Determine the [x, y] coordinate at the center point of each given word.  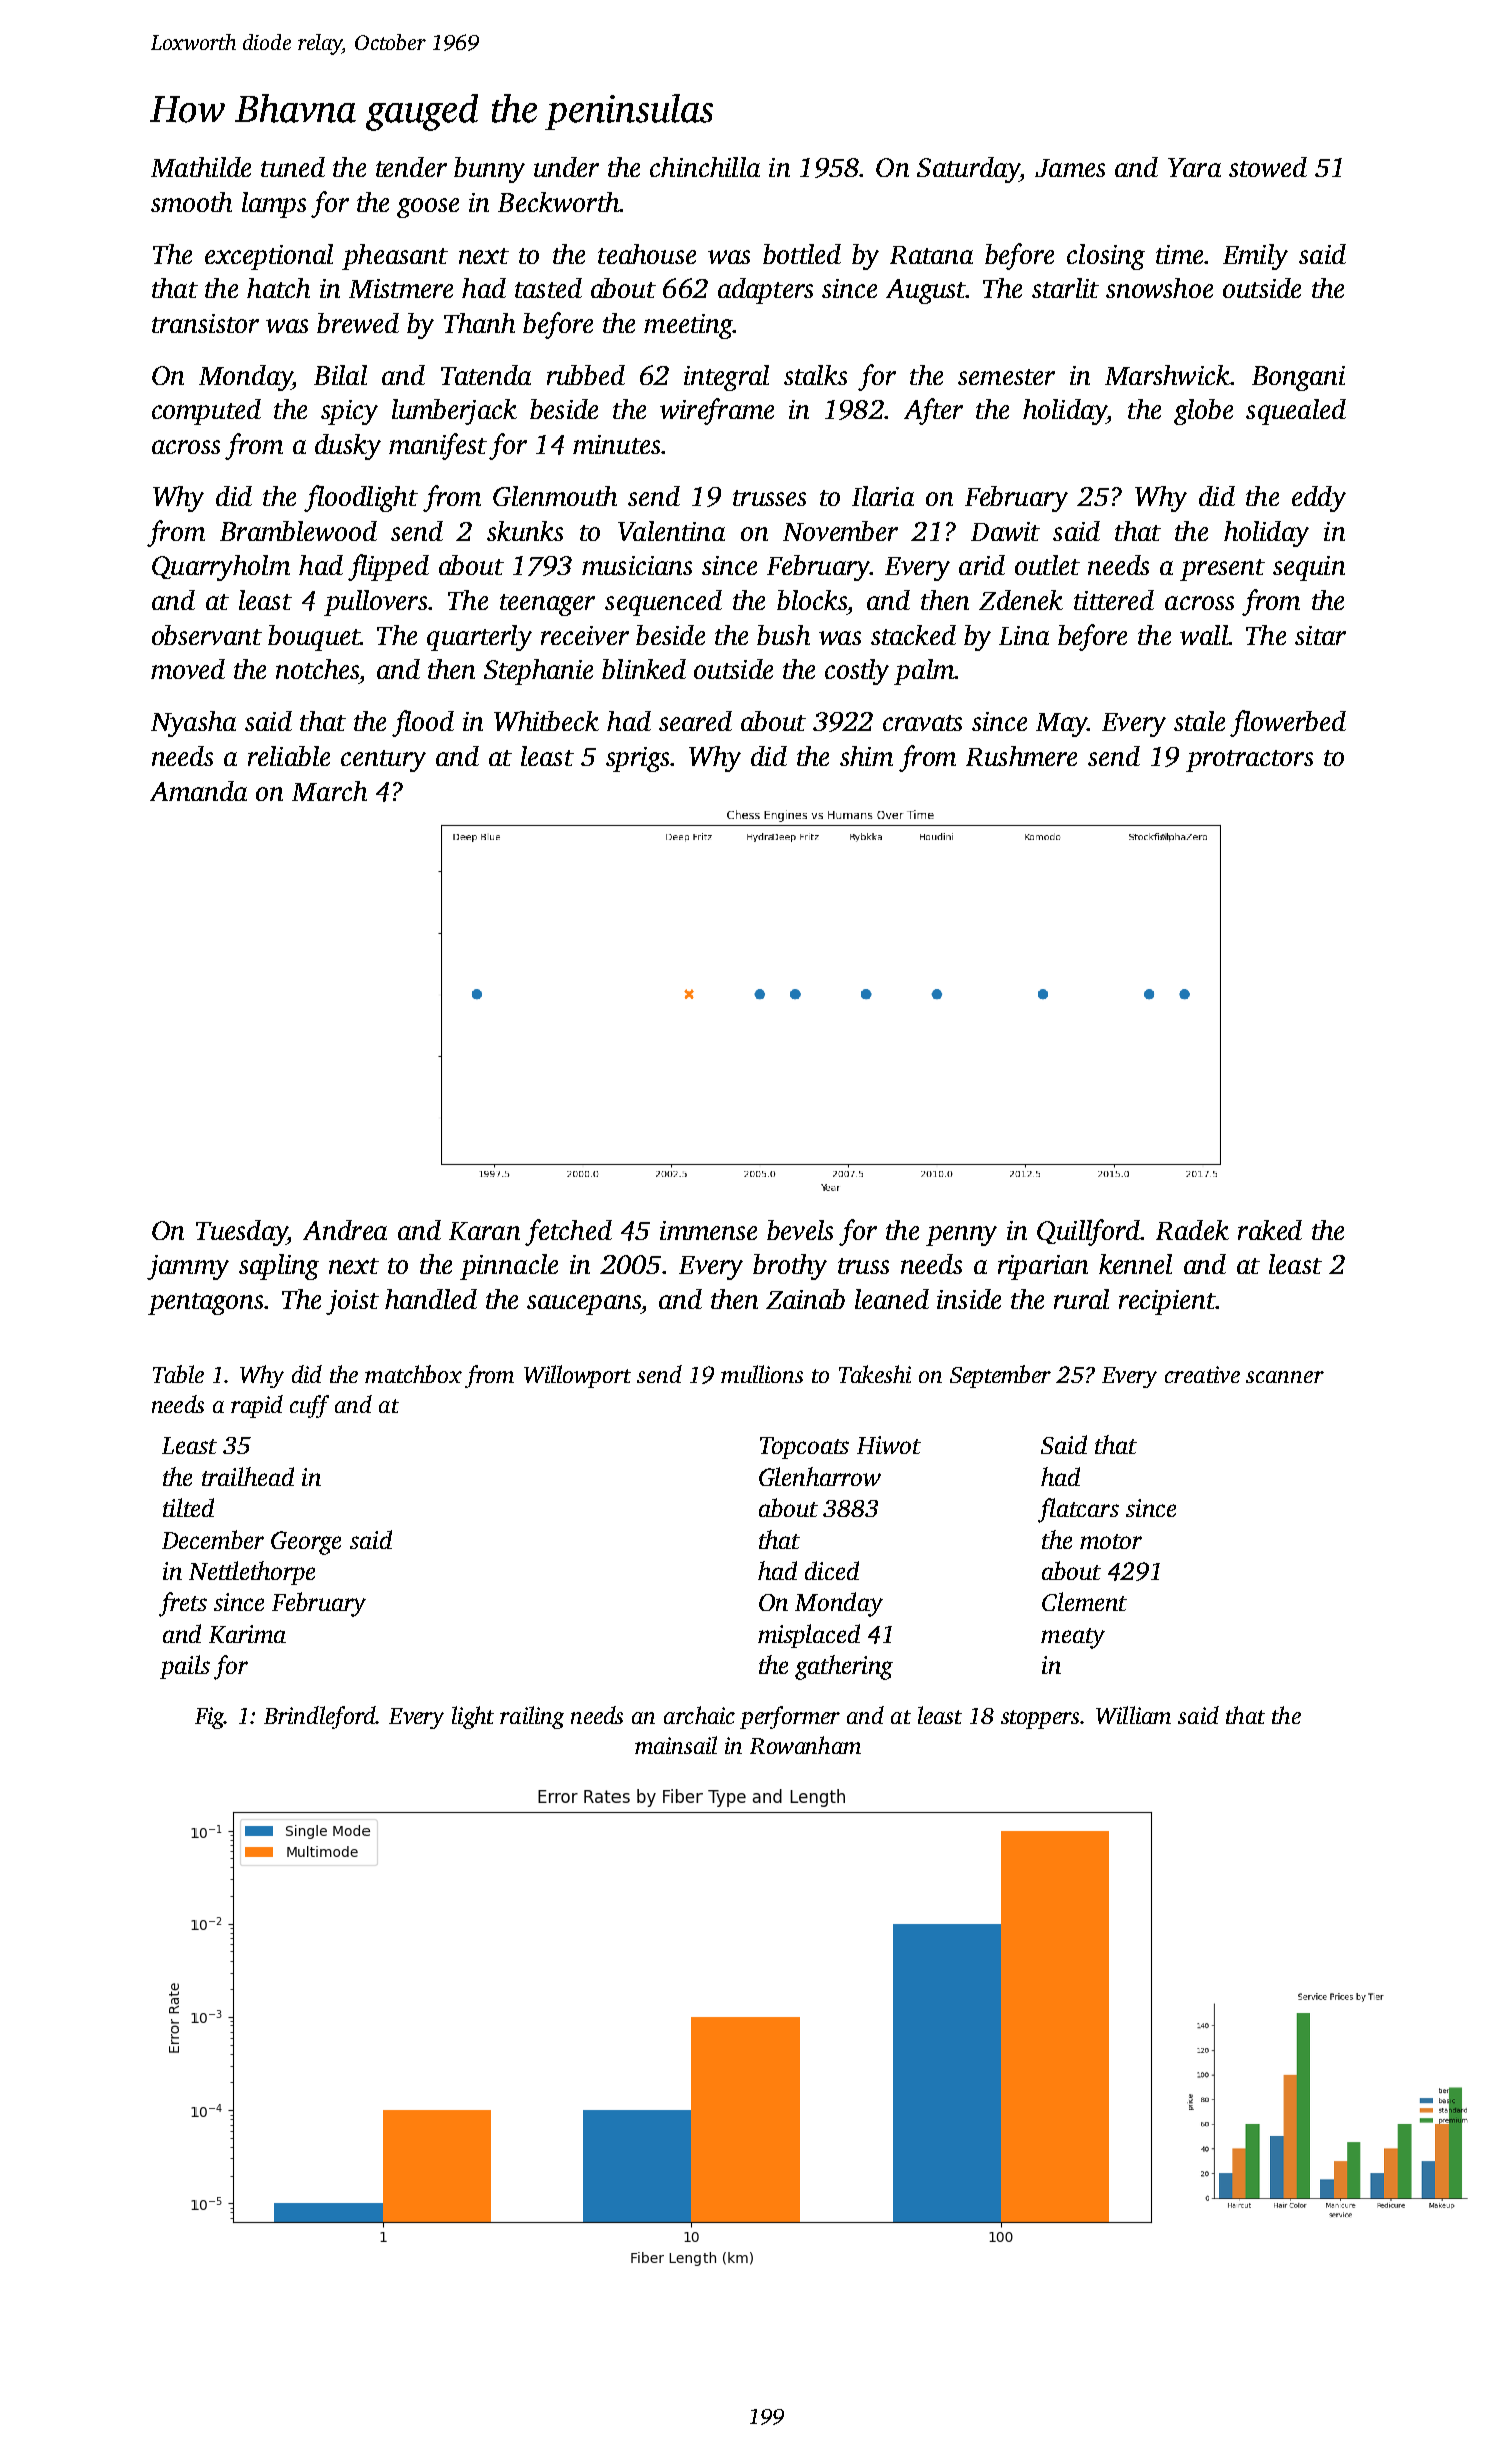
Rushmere [1021, 756]
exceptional [269, 257]
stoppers [1041, 1719]
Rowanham [805, 1745]
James [1070, 168]
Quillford [1088, 1232]
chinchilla [705, 167]
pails [185, 1667]
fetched [568, 1232]
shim [866, 756]
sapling [279, 1267]
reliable [289, 756]
